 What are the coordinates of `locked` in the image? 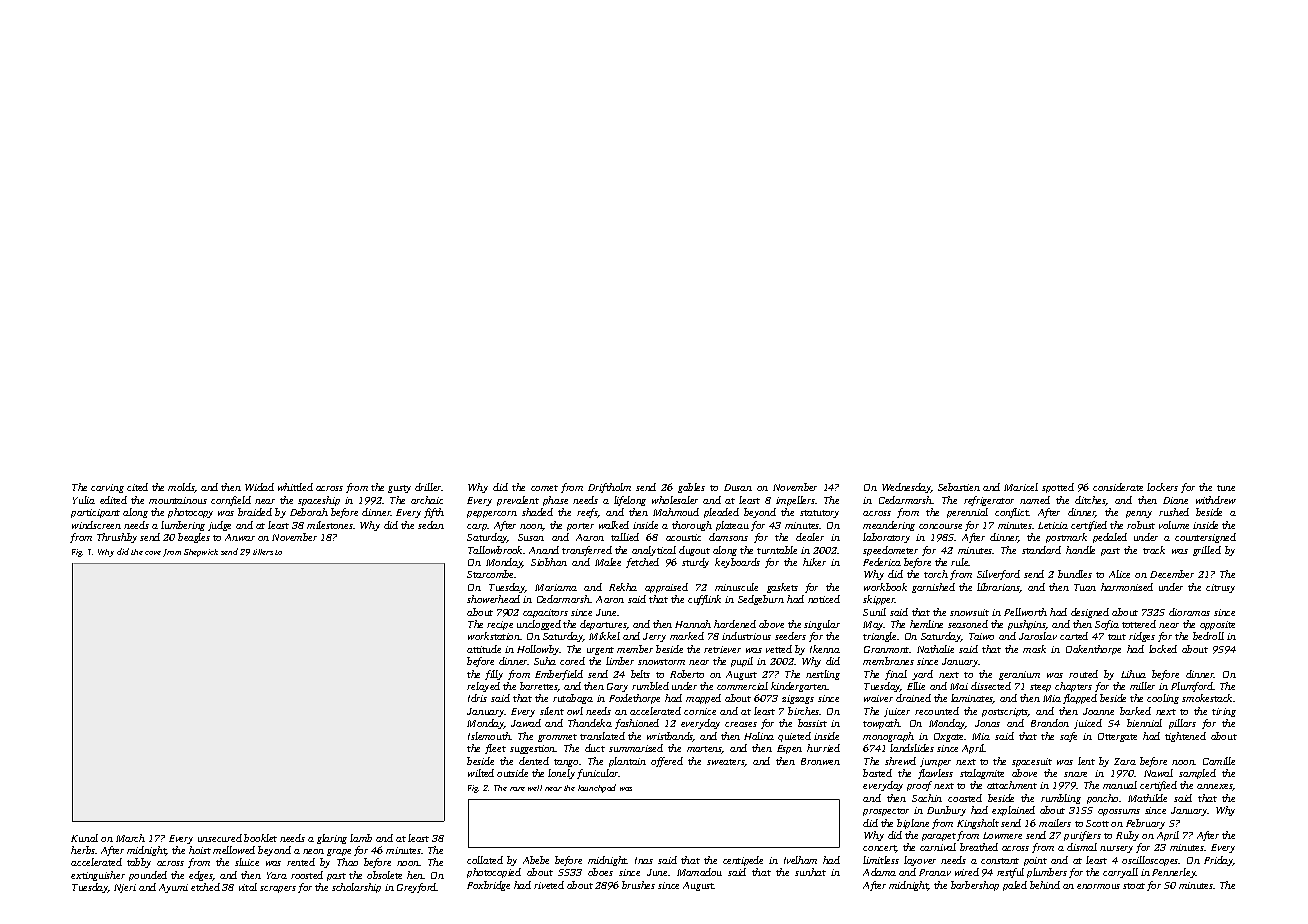 It's located at (1163, 649).
